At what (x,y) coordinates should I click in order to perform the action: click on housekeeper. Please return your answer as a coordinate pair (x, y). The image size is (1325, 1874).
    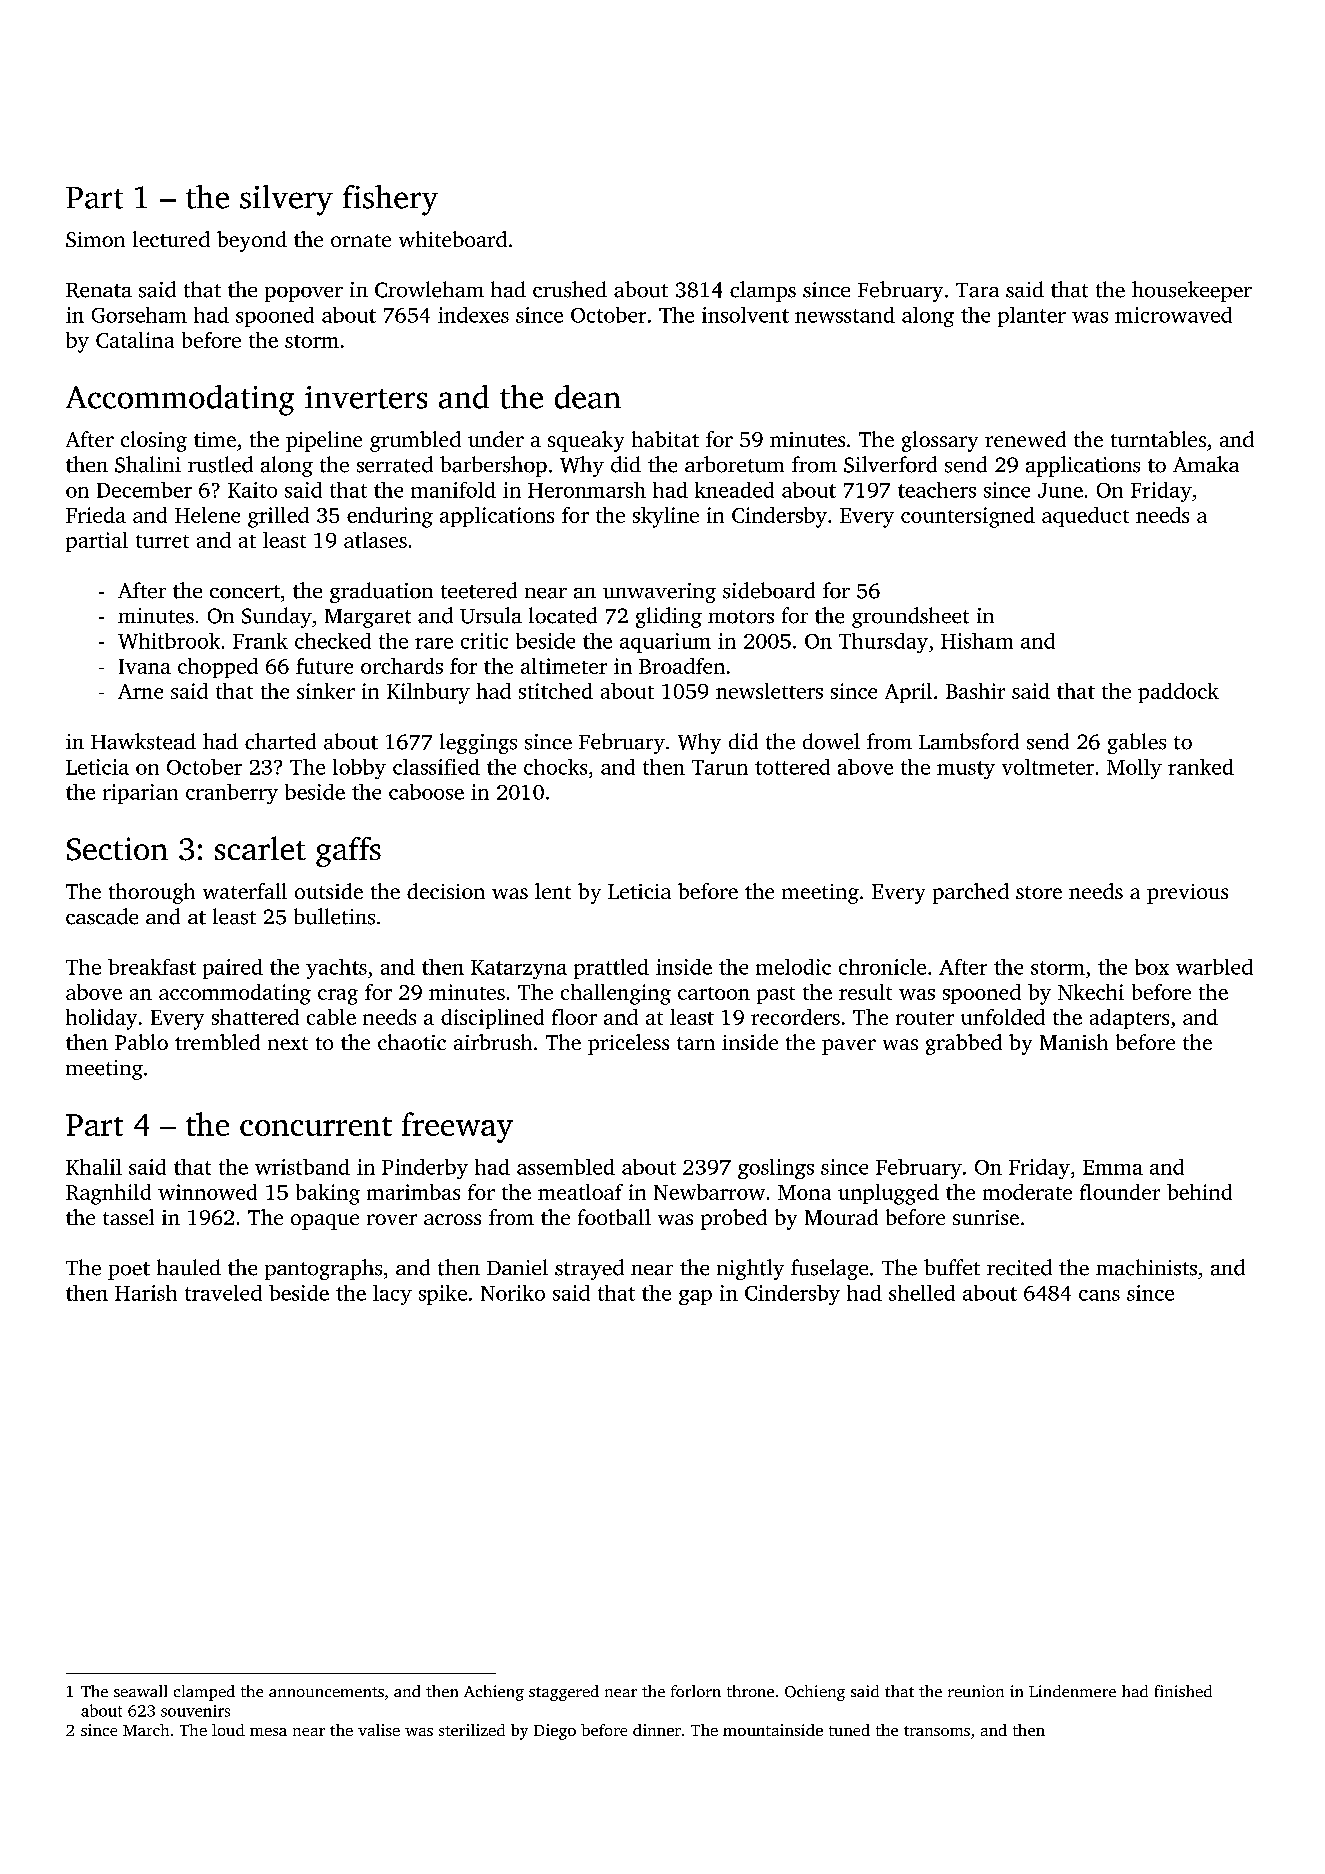
    Looking at the image, I should click on (1192, 291).
